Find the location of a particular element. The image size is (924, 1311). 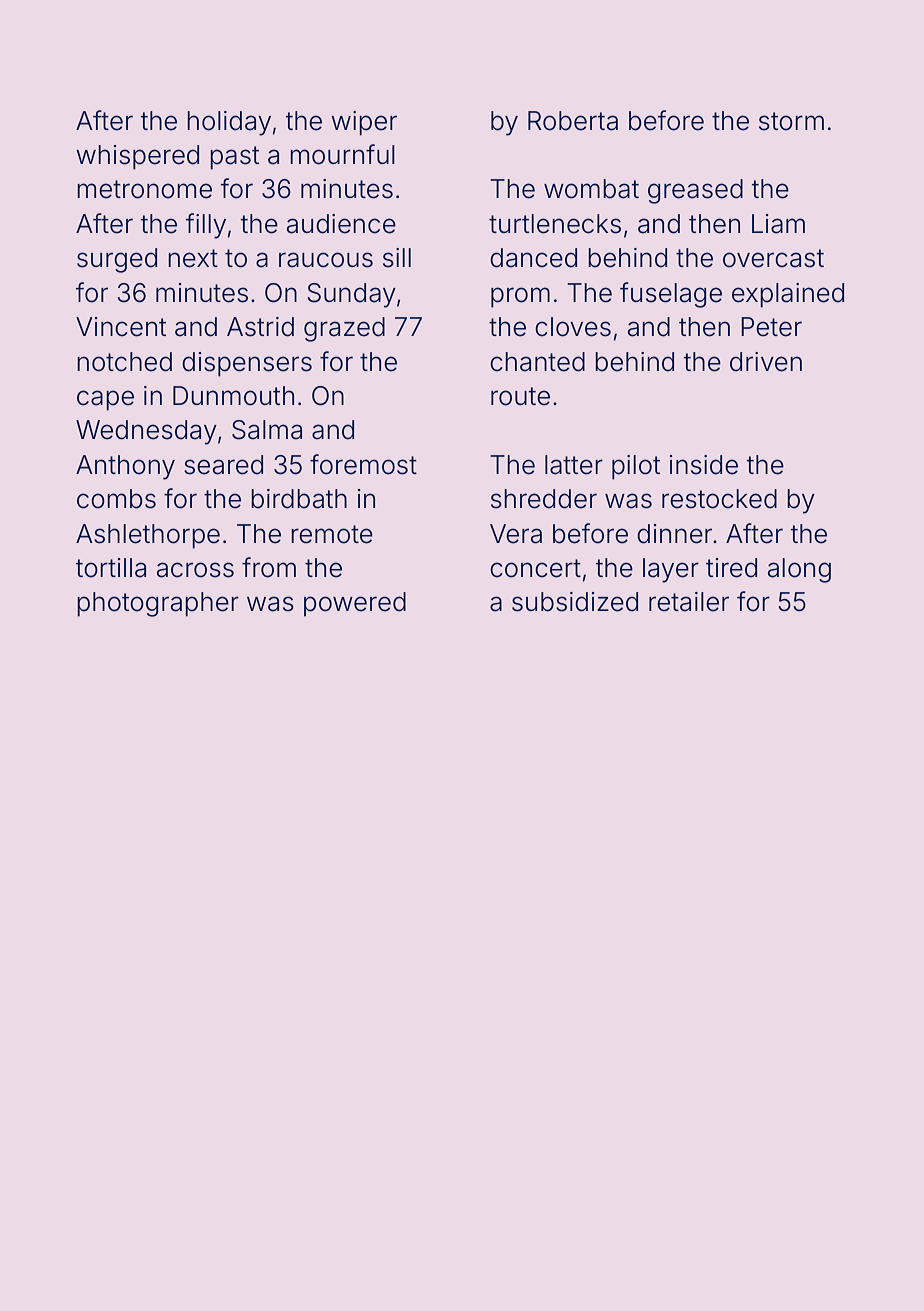

Vera is located at coordinates (516, 534).
